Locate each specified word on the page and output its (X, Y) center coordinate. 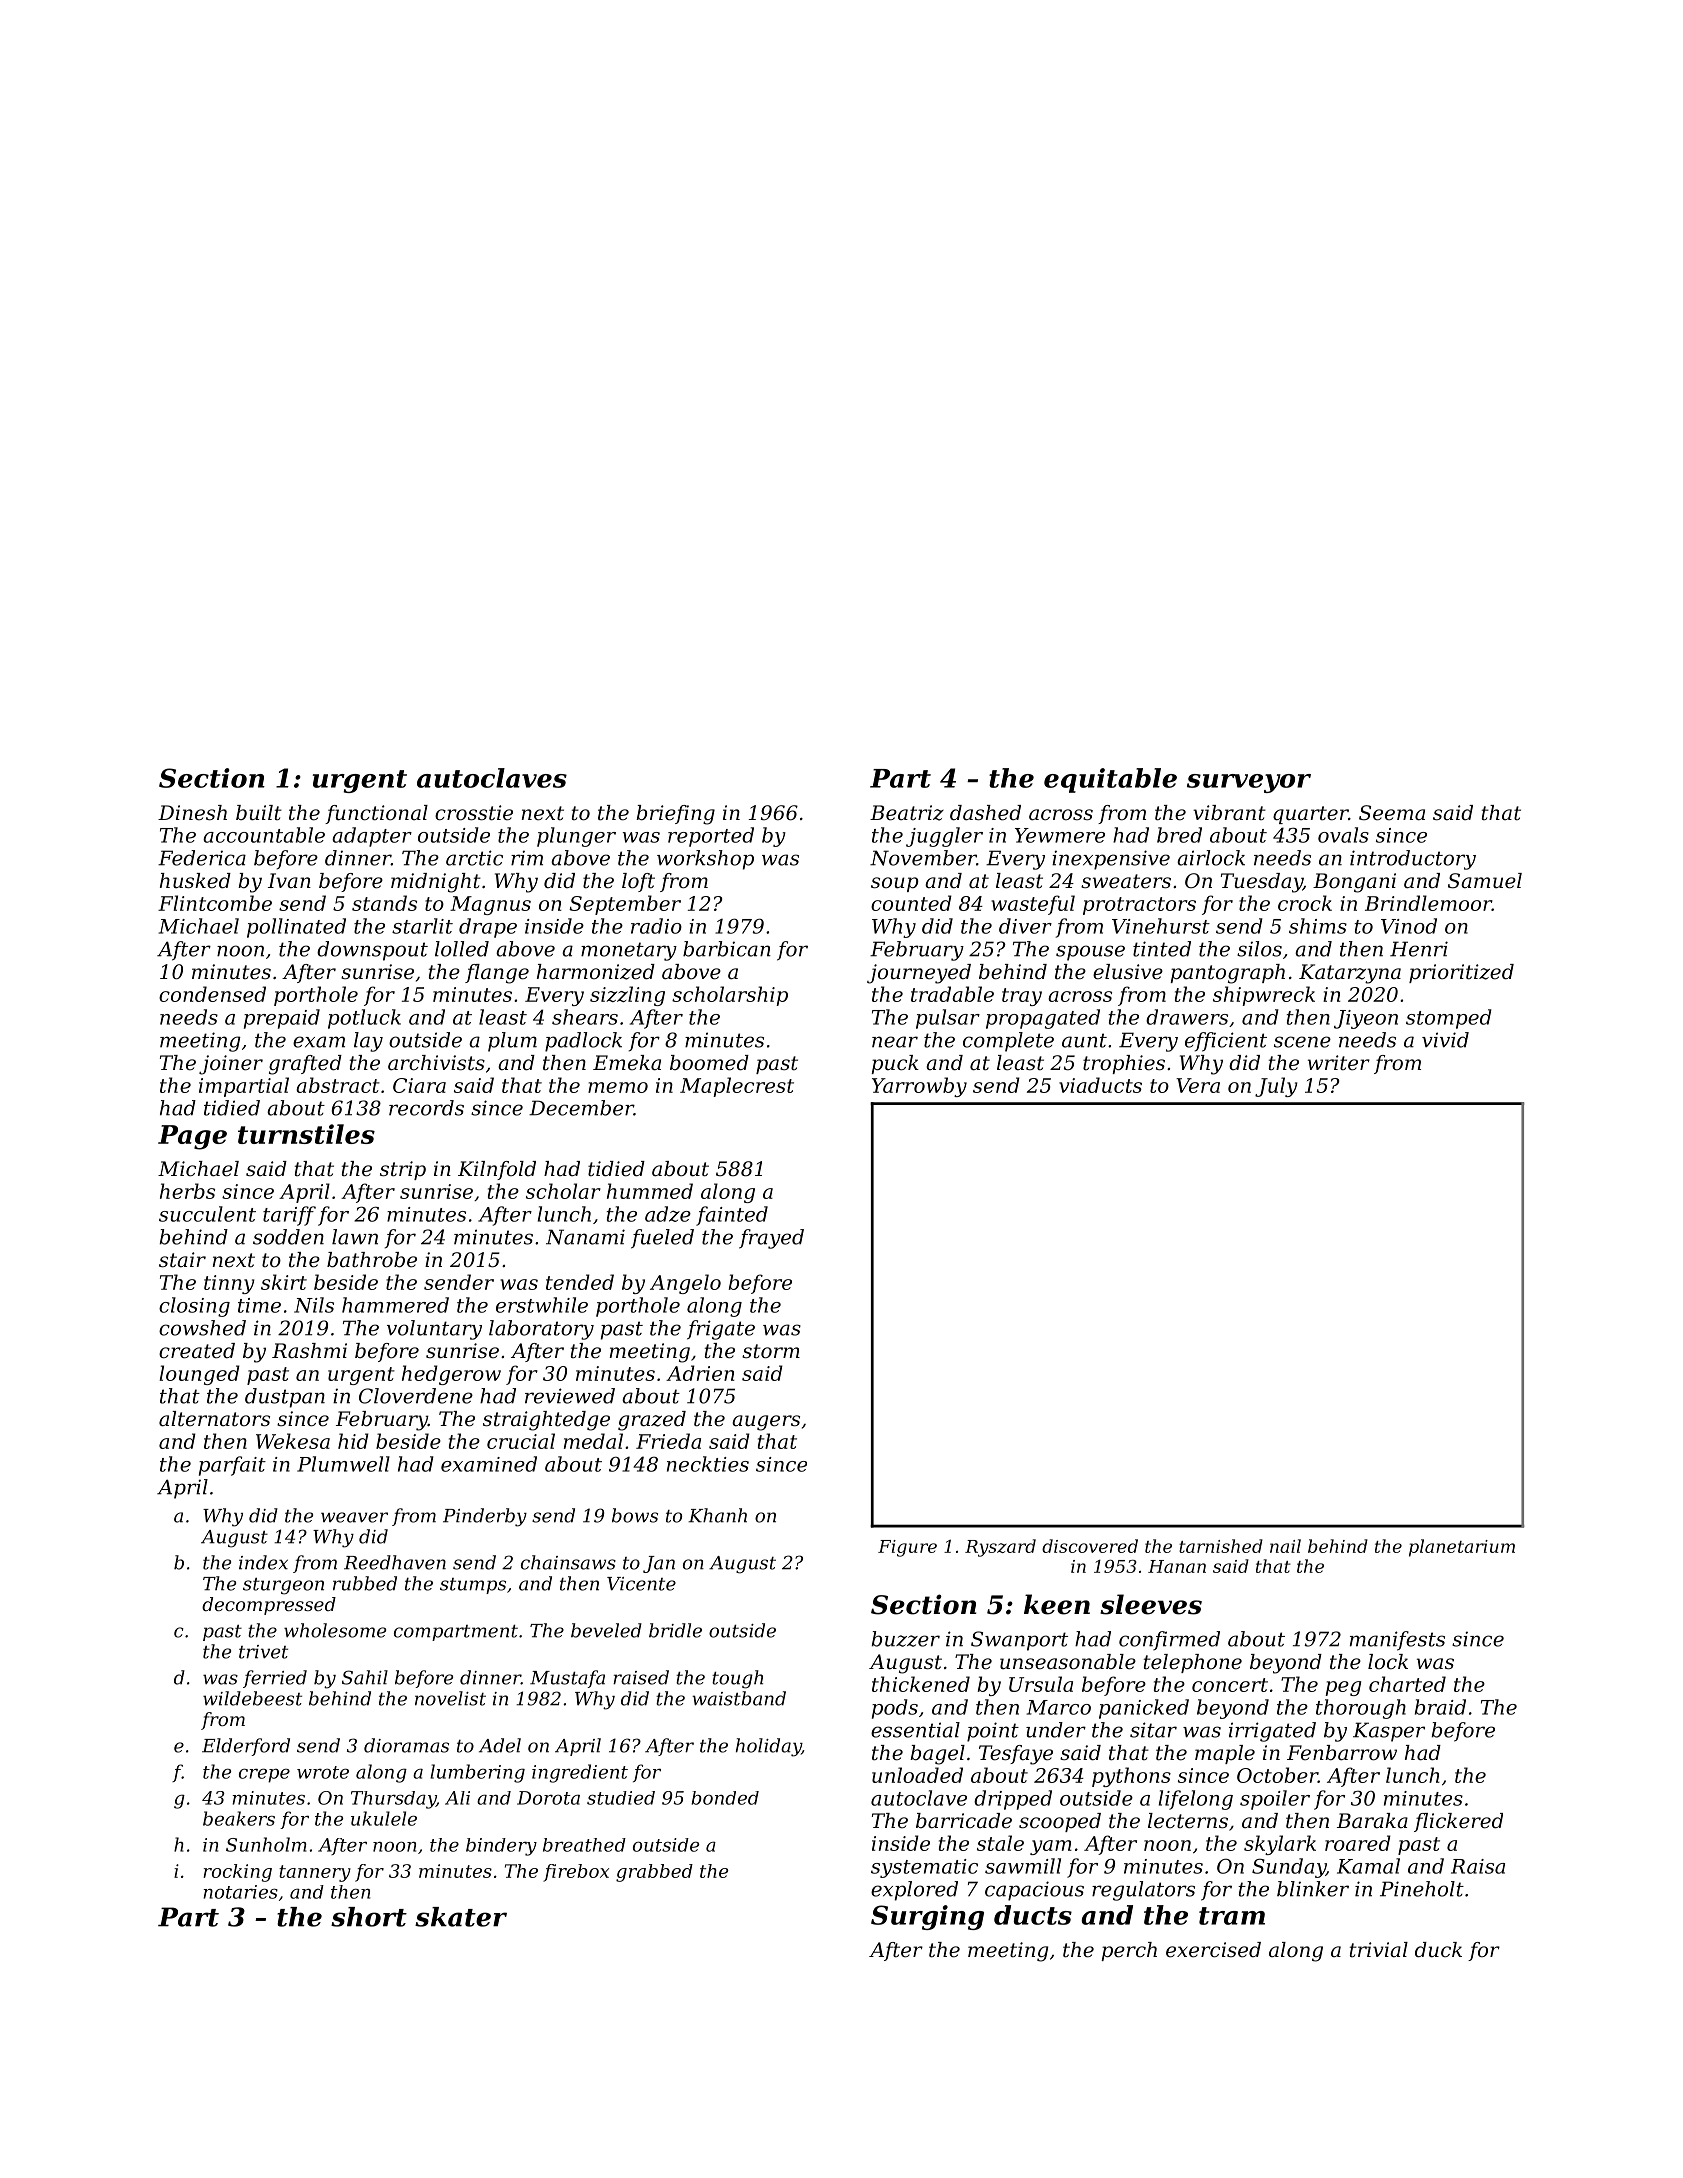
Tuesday (1262, 883)
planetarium (1462, 1548)
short (369, 1917)
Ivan (289, 880)
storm (771, 1351)
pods (895, 1709)
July (1276, 1087)
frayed (771, 1239)
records (426, 1108)
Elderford (246, 1747)
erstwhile (542, 1305)
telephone (1193, 1663)
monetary (629, 951)
